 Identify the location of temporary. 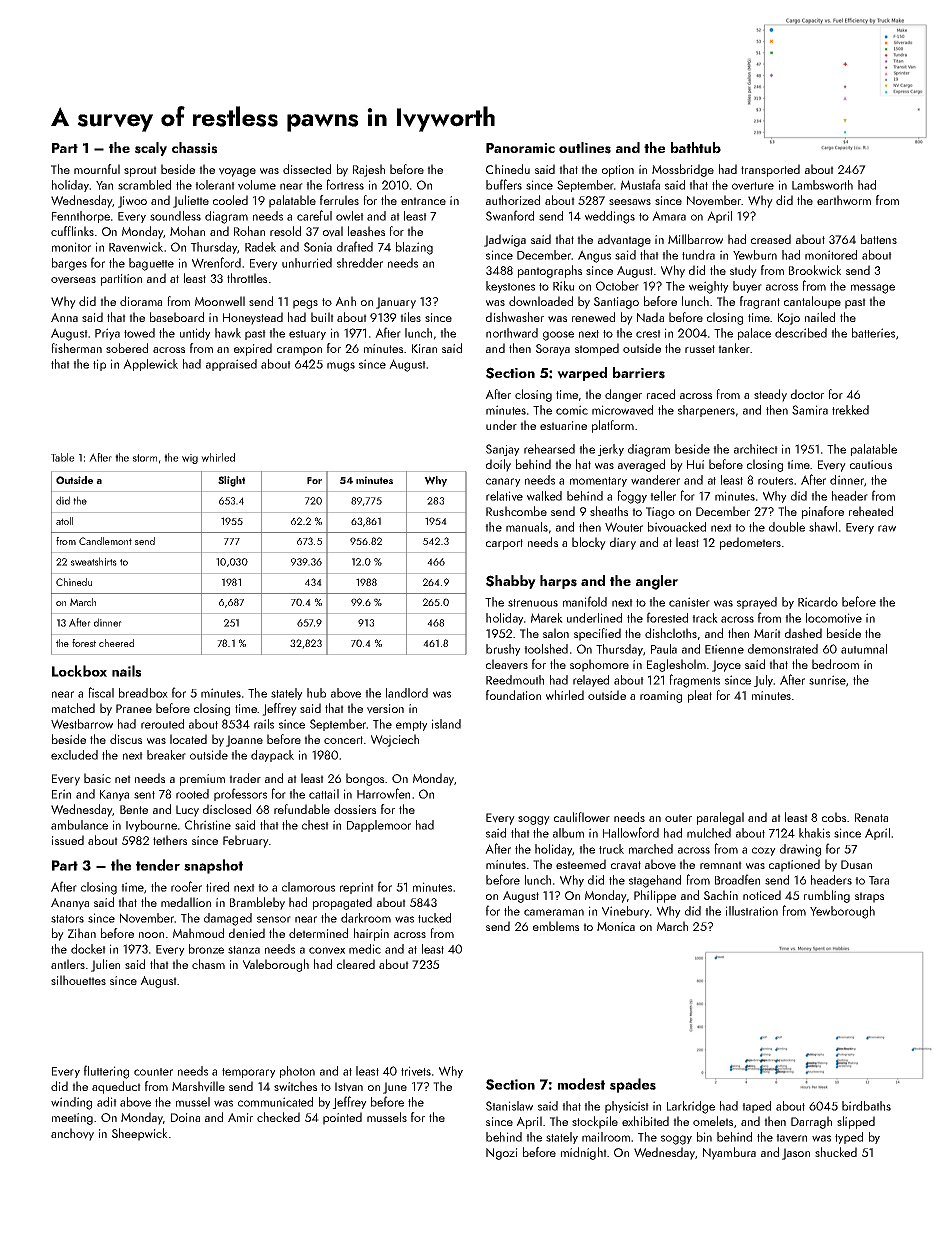
(249, 1073).
